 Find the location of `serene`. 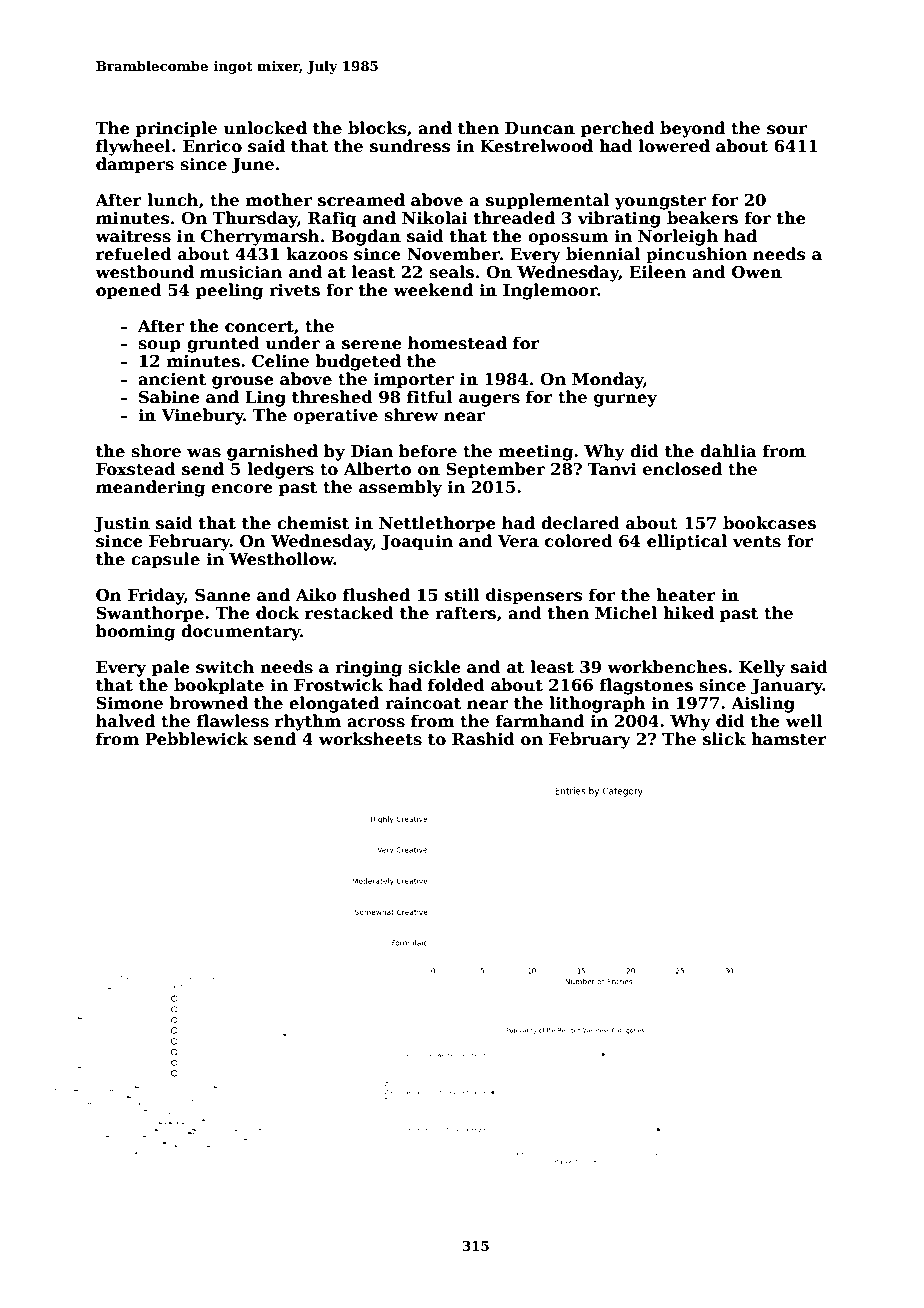

serene is located at coordinates (372, 345).
